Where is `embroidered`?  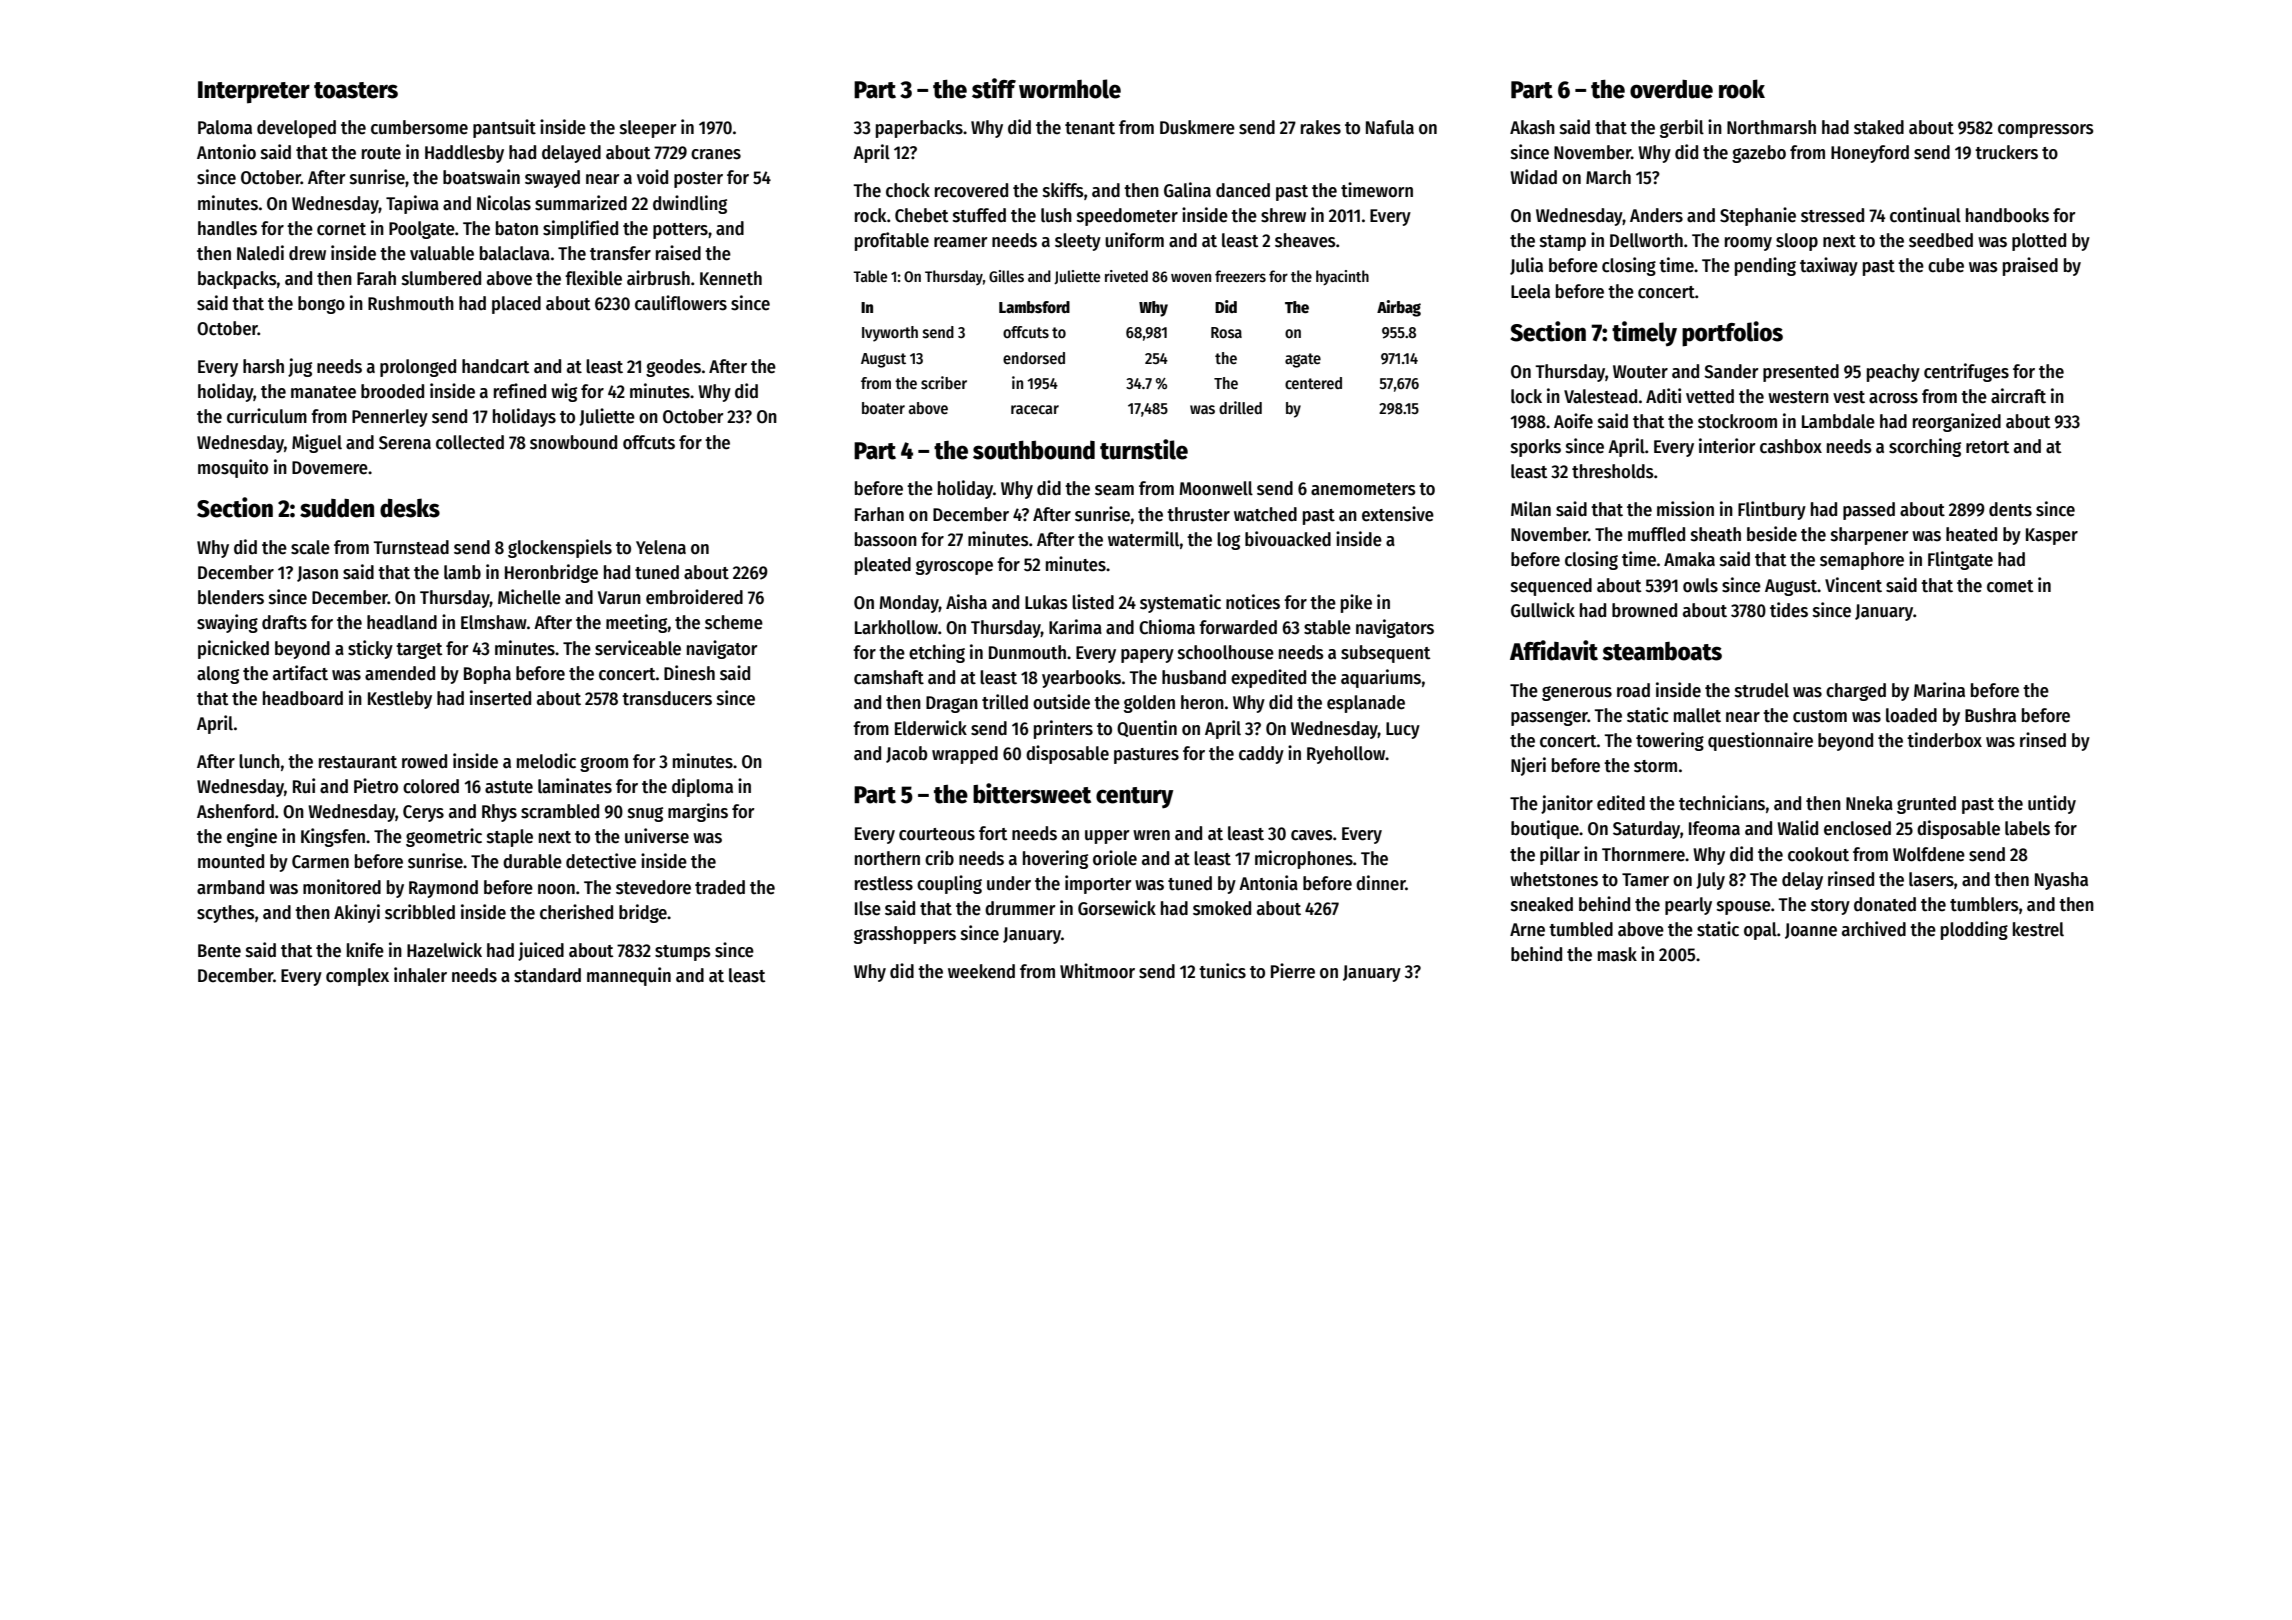
embroidered is located at coordinates (694, 597).
